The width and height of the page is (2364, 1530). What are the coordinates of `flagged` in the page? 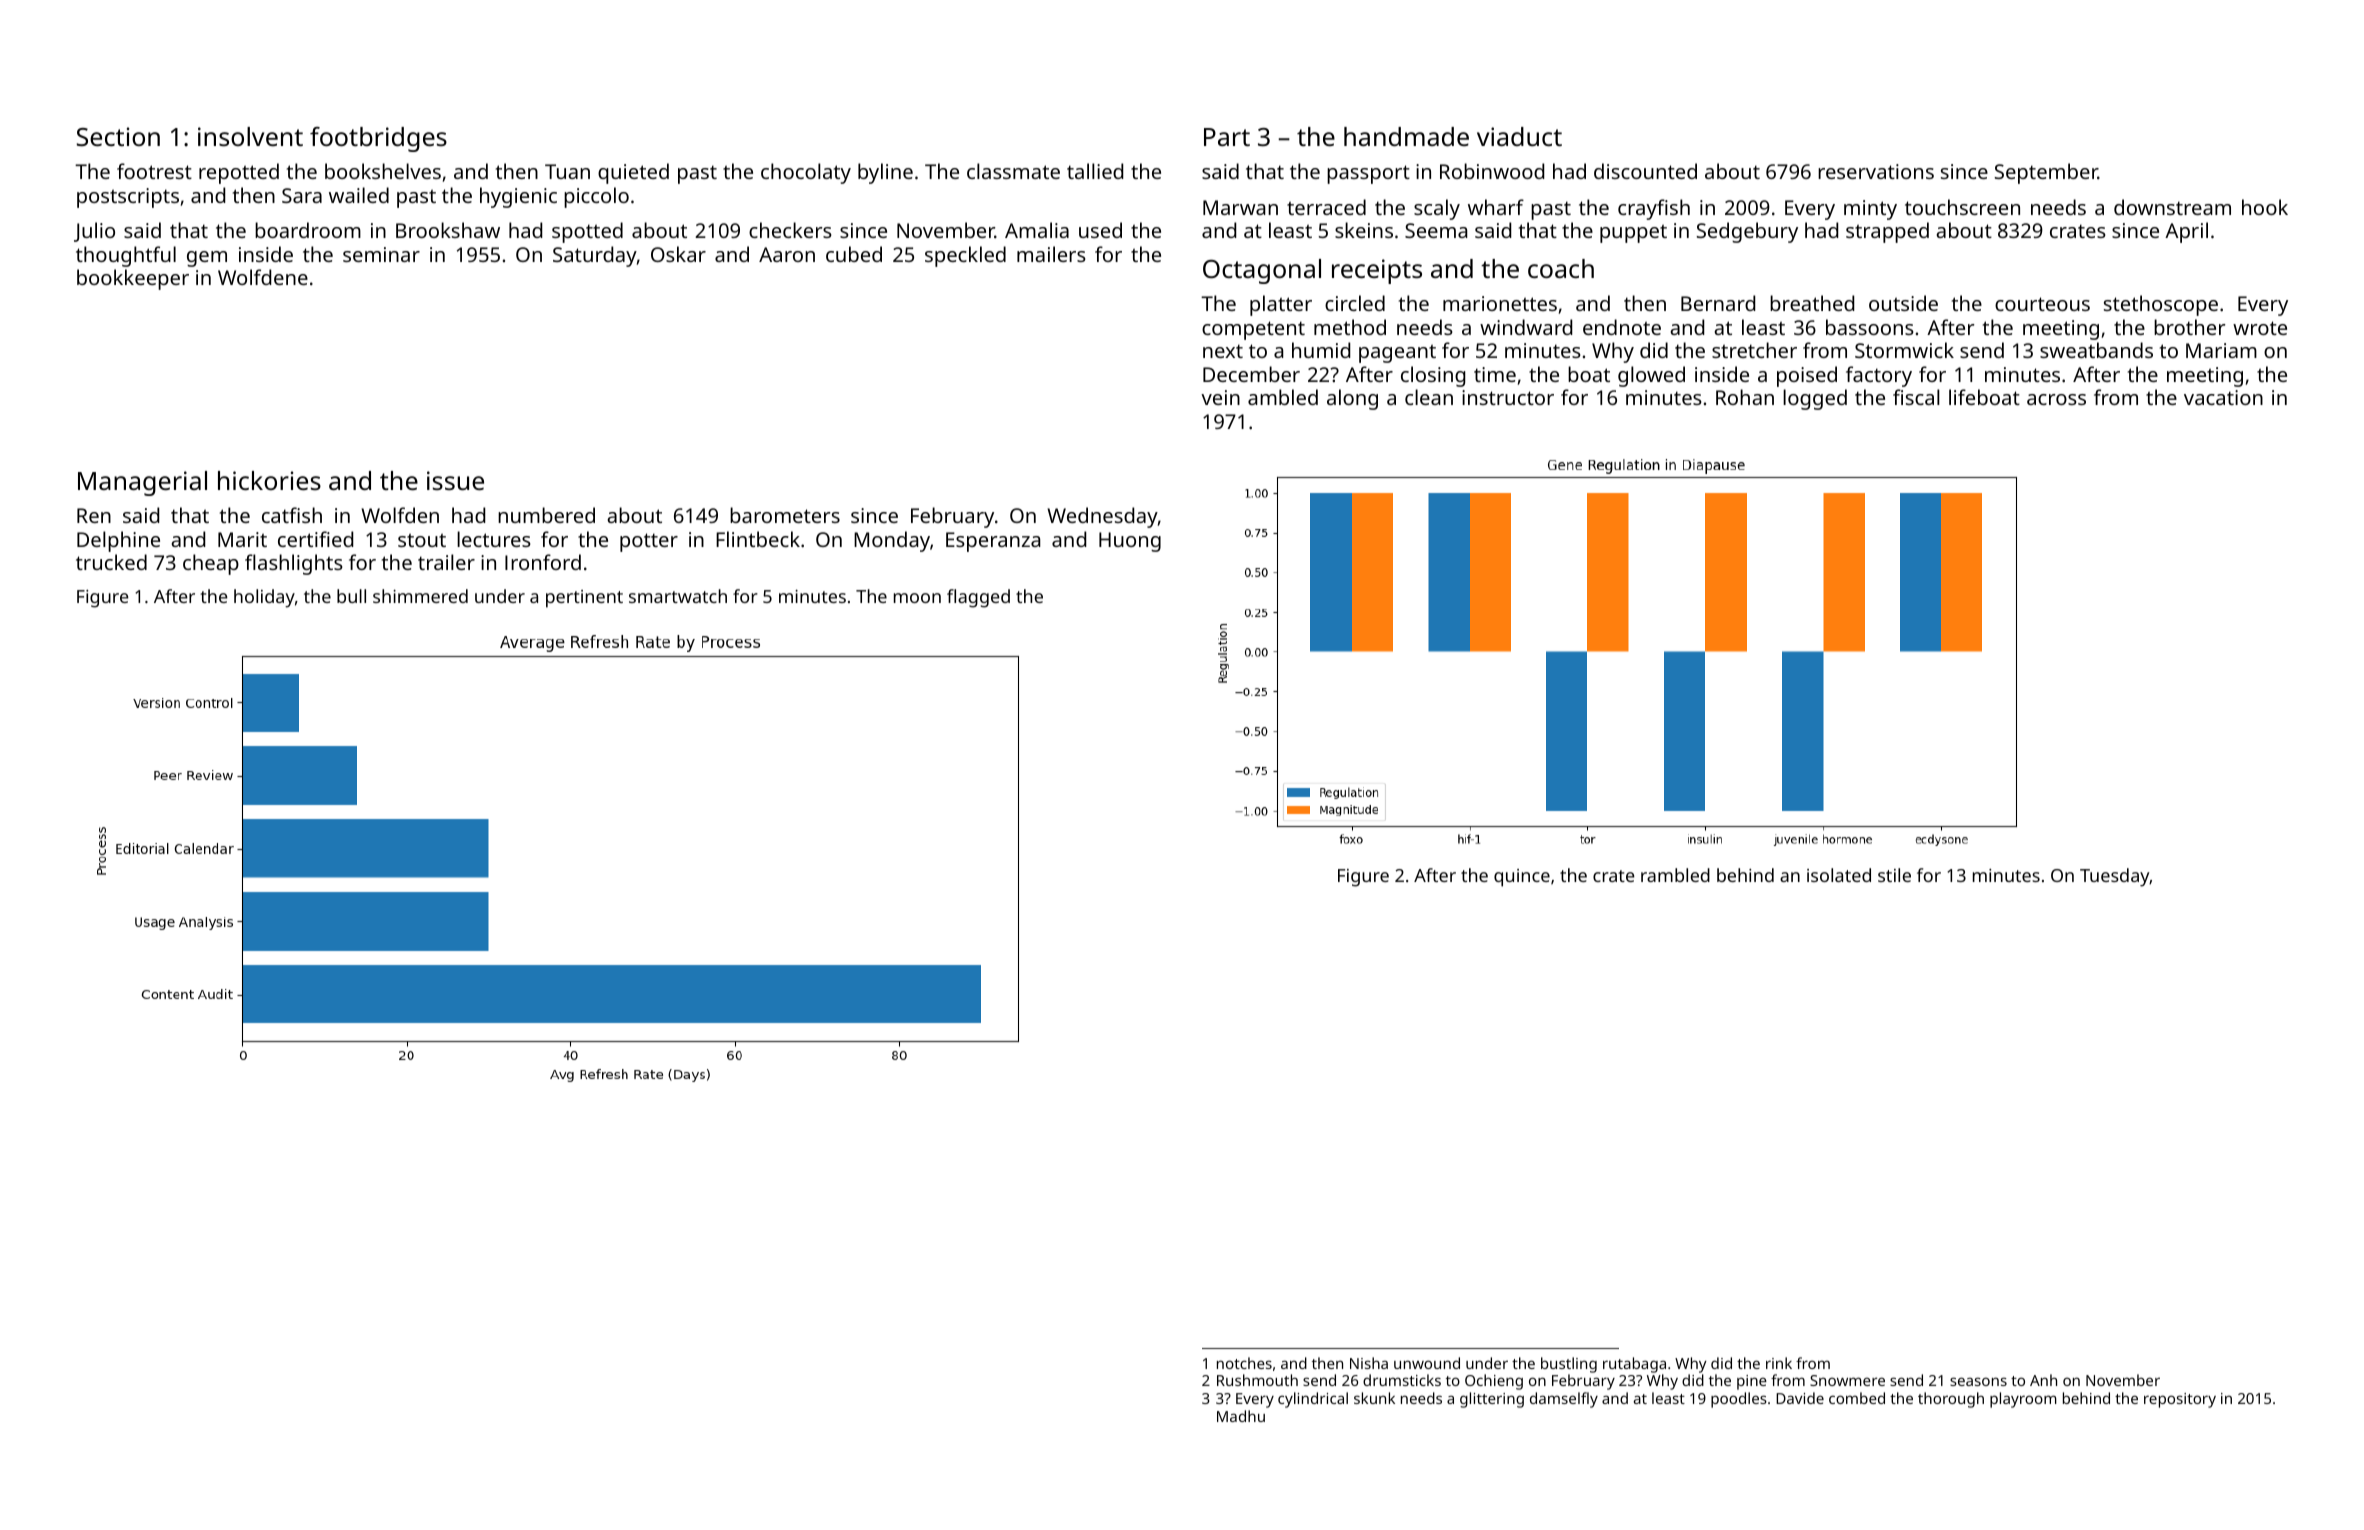 It's located at (978, 598).
